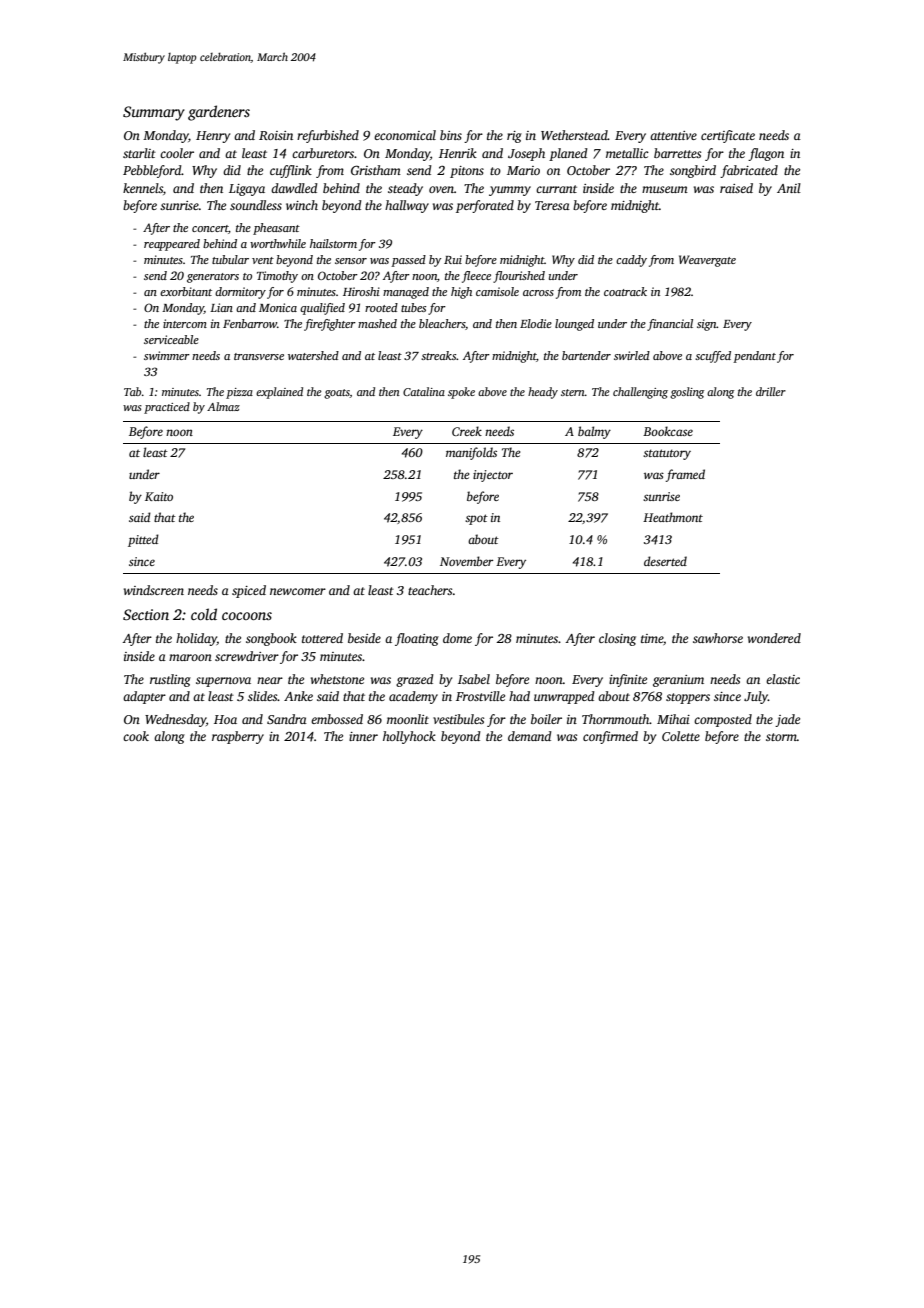 Image resolution: width=924 pixels, height=1308 pixels. Describe the element at coordinates (766, 154) in the document. I see `flagon` at that location.
